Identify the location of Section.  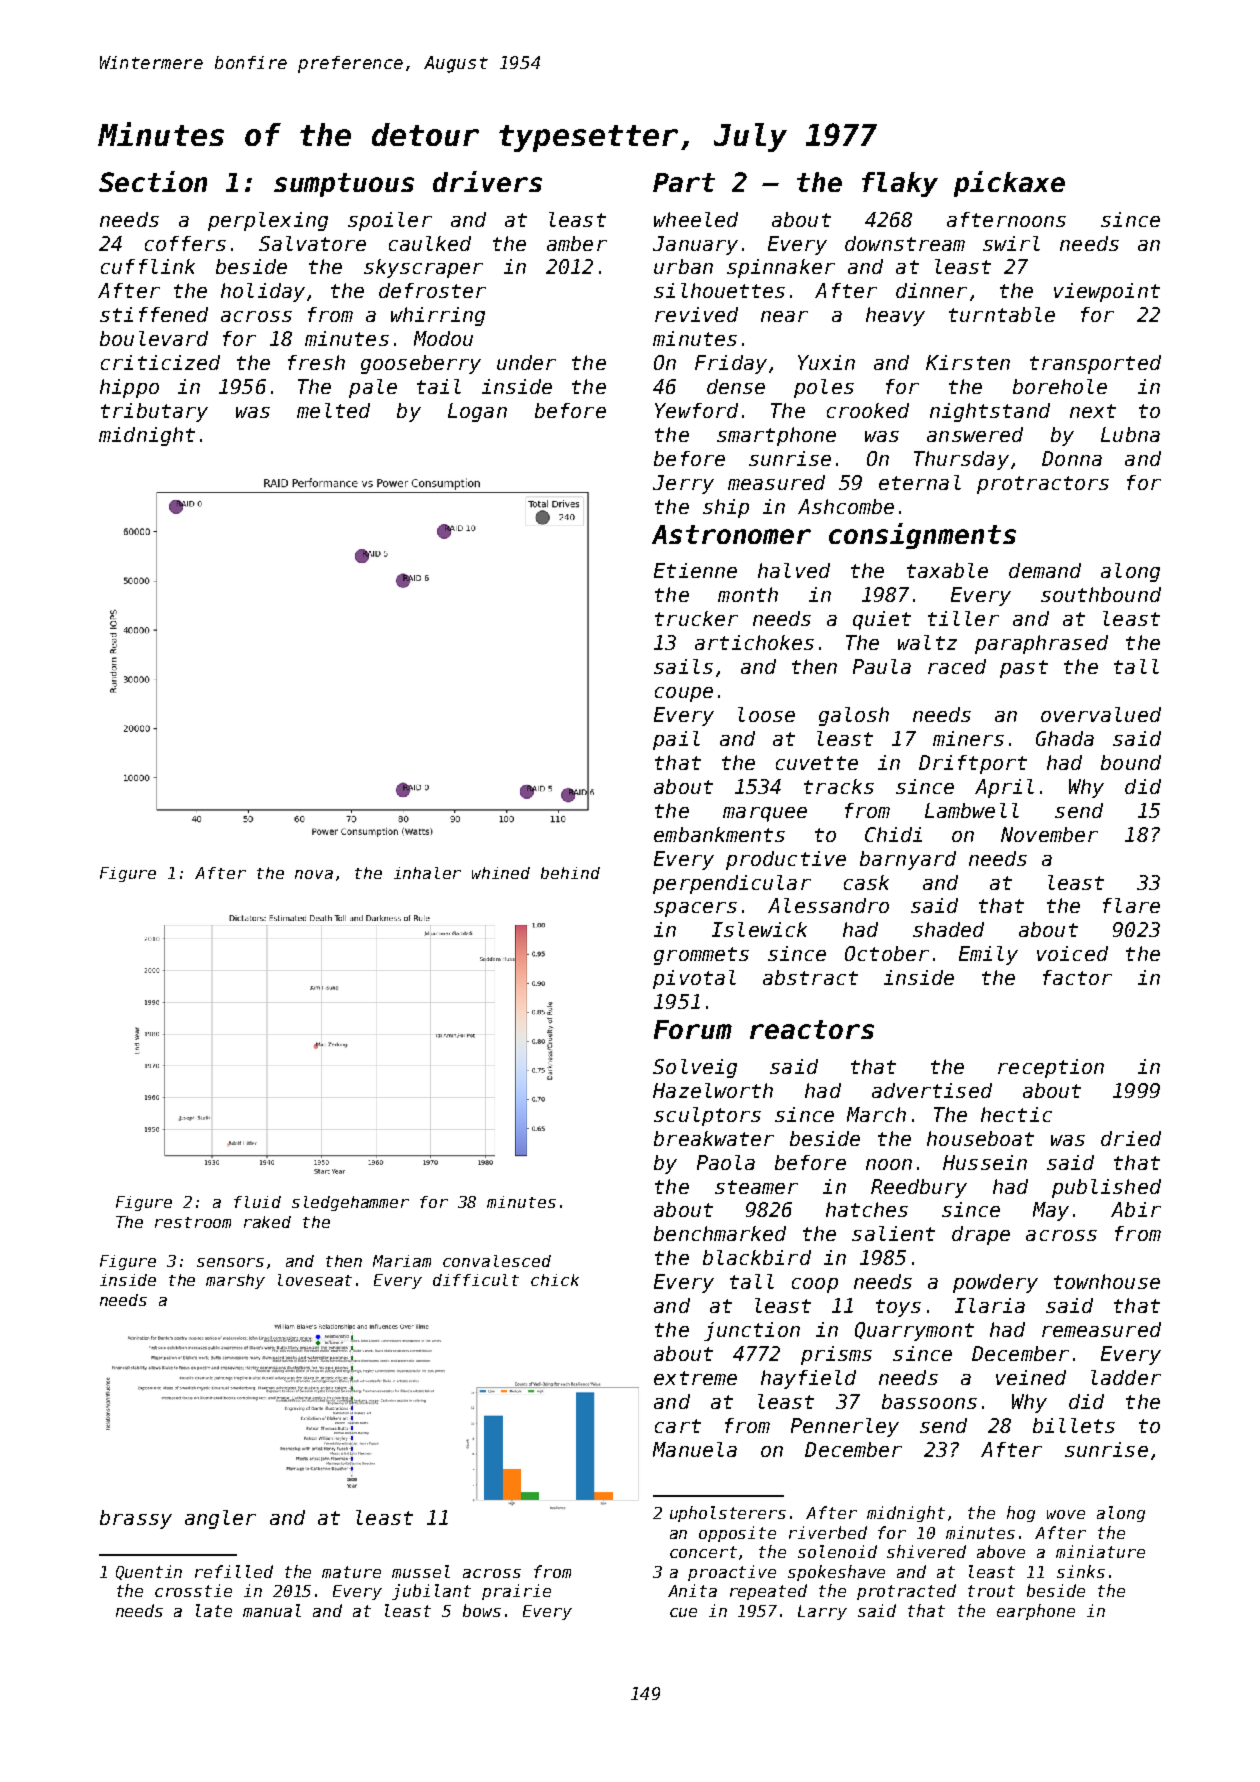
(153, 181).
